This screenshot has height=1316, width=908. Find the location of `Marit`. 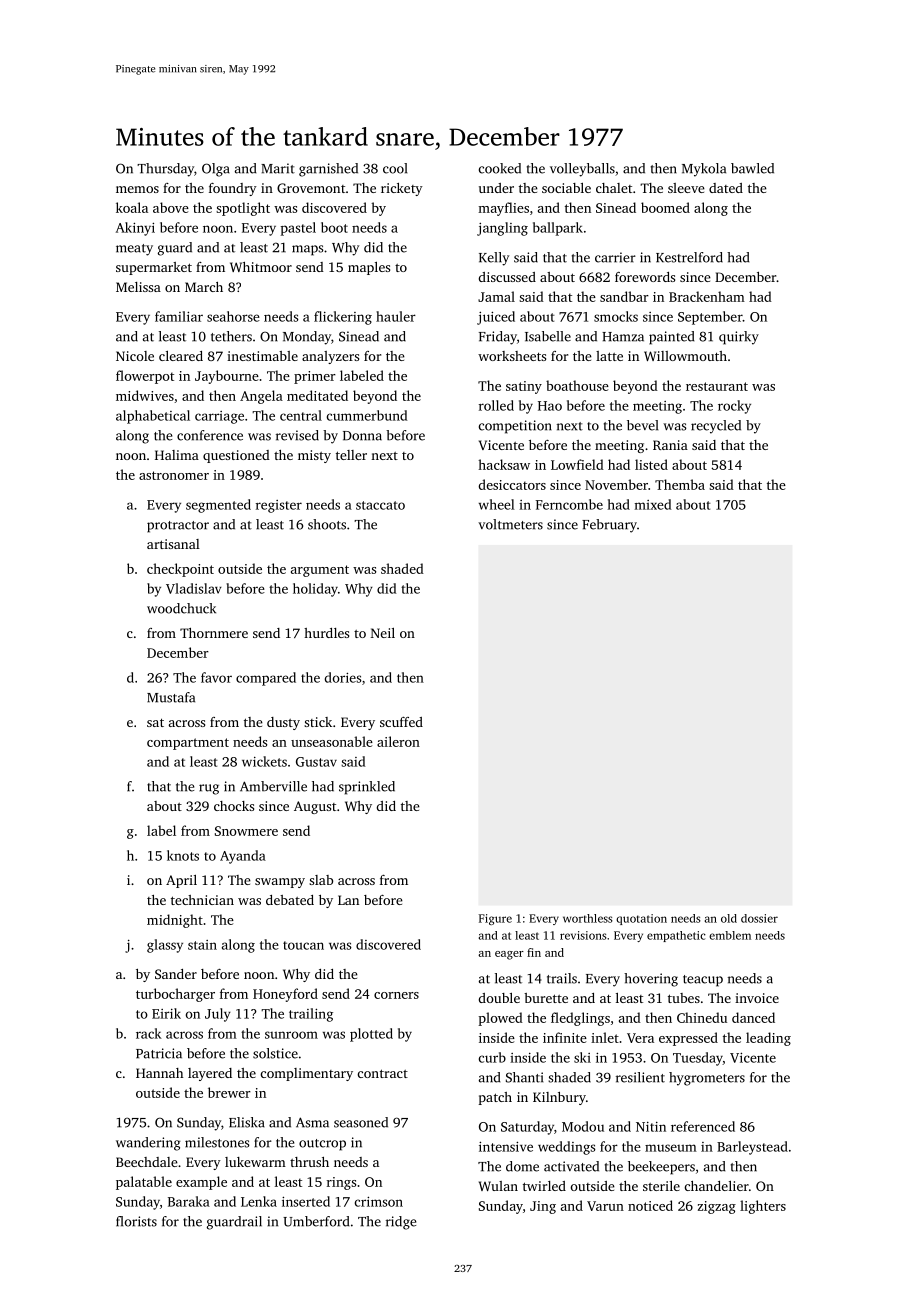

Marit is located at coordinates (278, 168).
